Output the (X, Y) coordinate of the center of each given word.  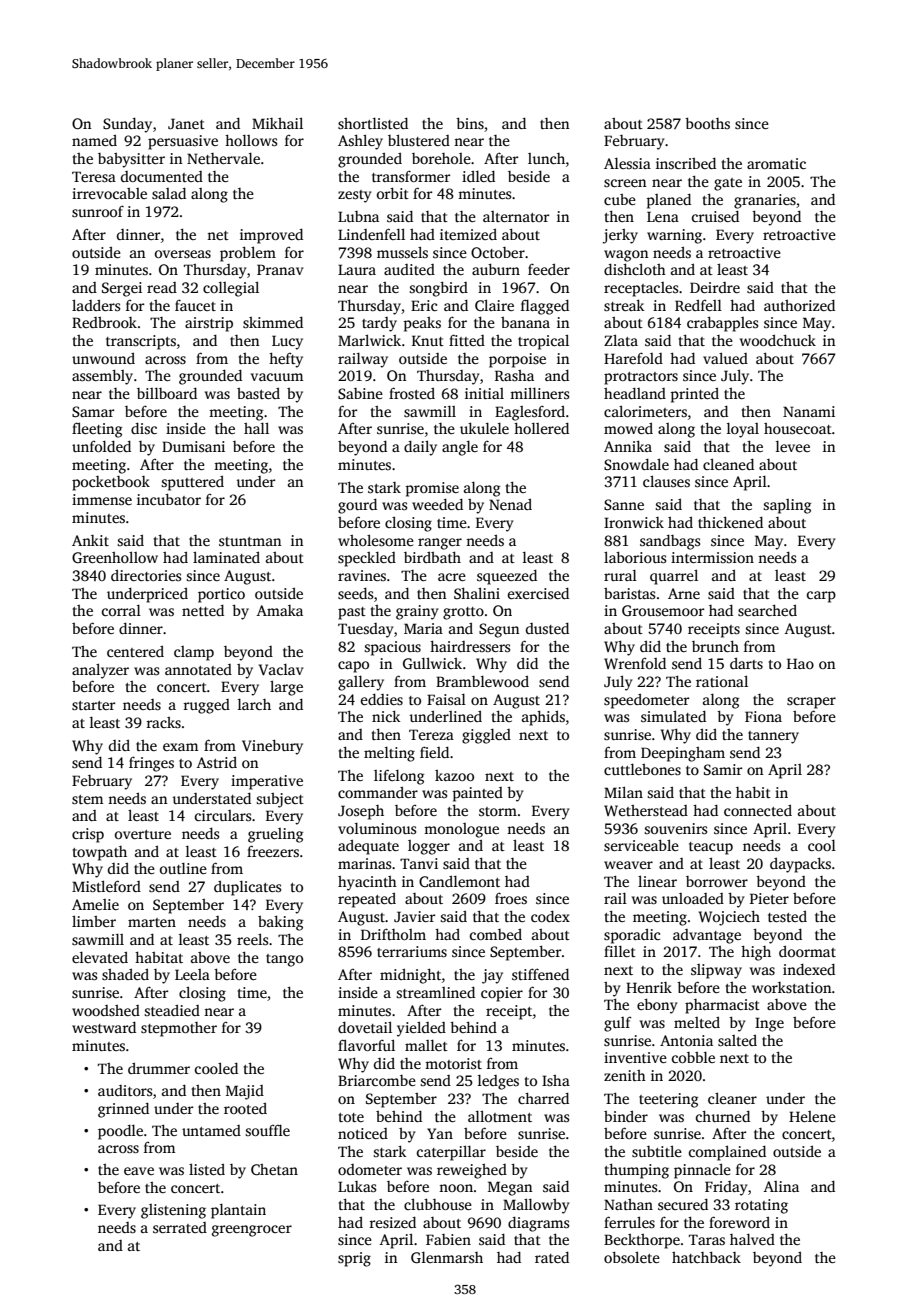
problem (248, 254)
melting (389, 754)
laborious (635, 557)
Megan (510, 1188)
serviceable (641, 845)
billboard (167, 393)
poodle (120, 1132)
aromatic (776, 163)
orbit (393, 193)
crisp (88, 835)
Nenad (510, 504)
